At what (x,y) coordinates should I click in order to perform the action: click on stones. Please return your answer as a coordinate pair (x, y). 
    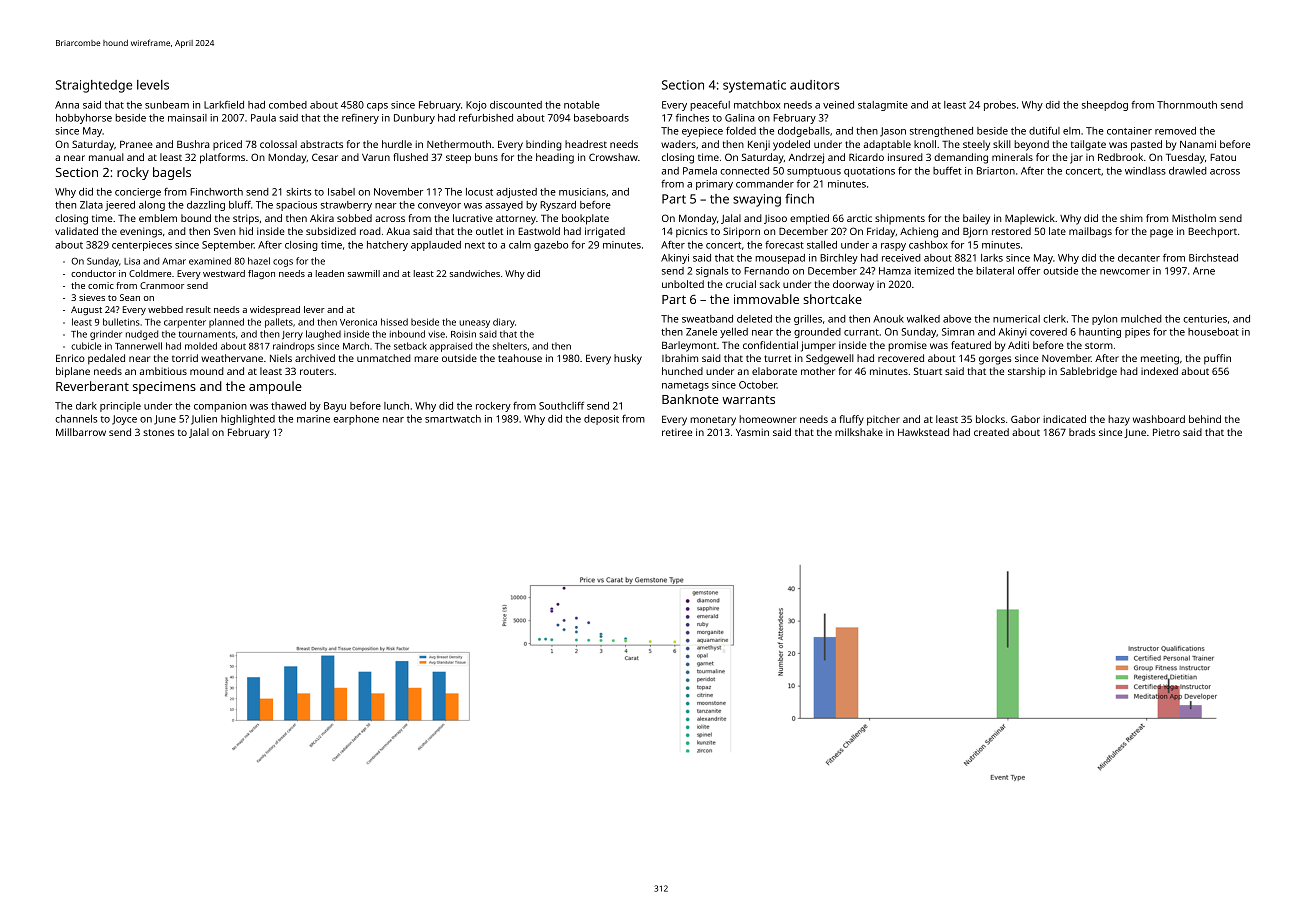
    Looking at the image, I should click on (158, 432).
